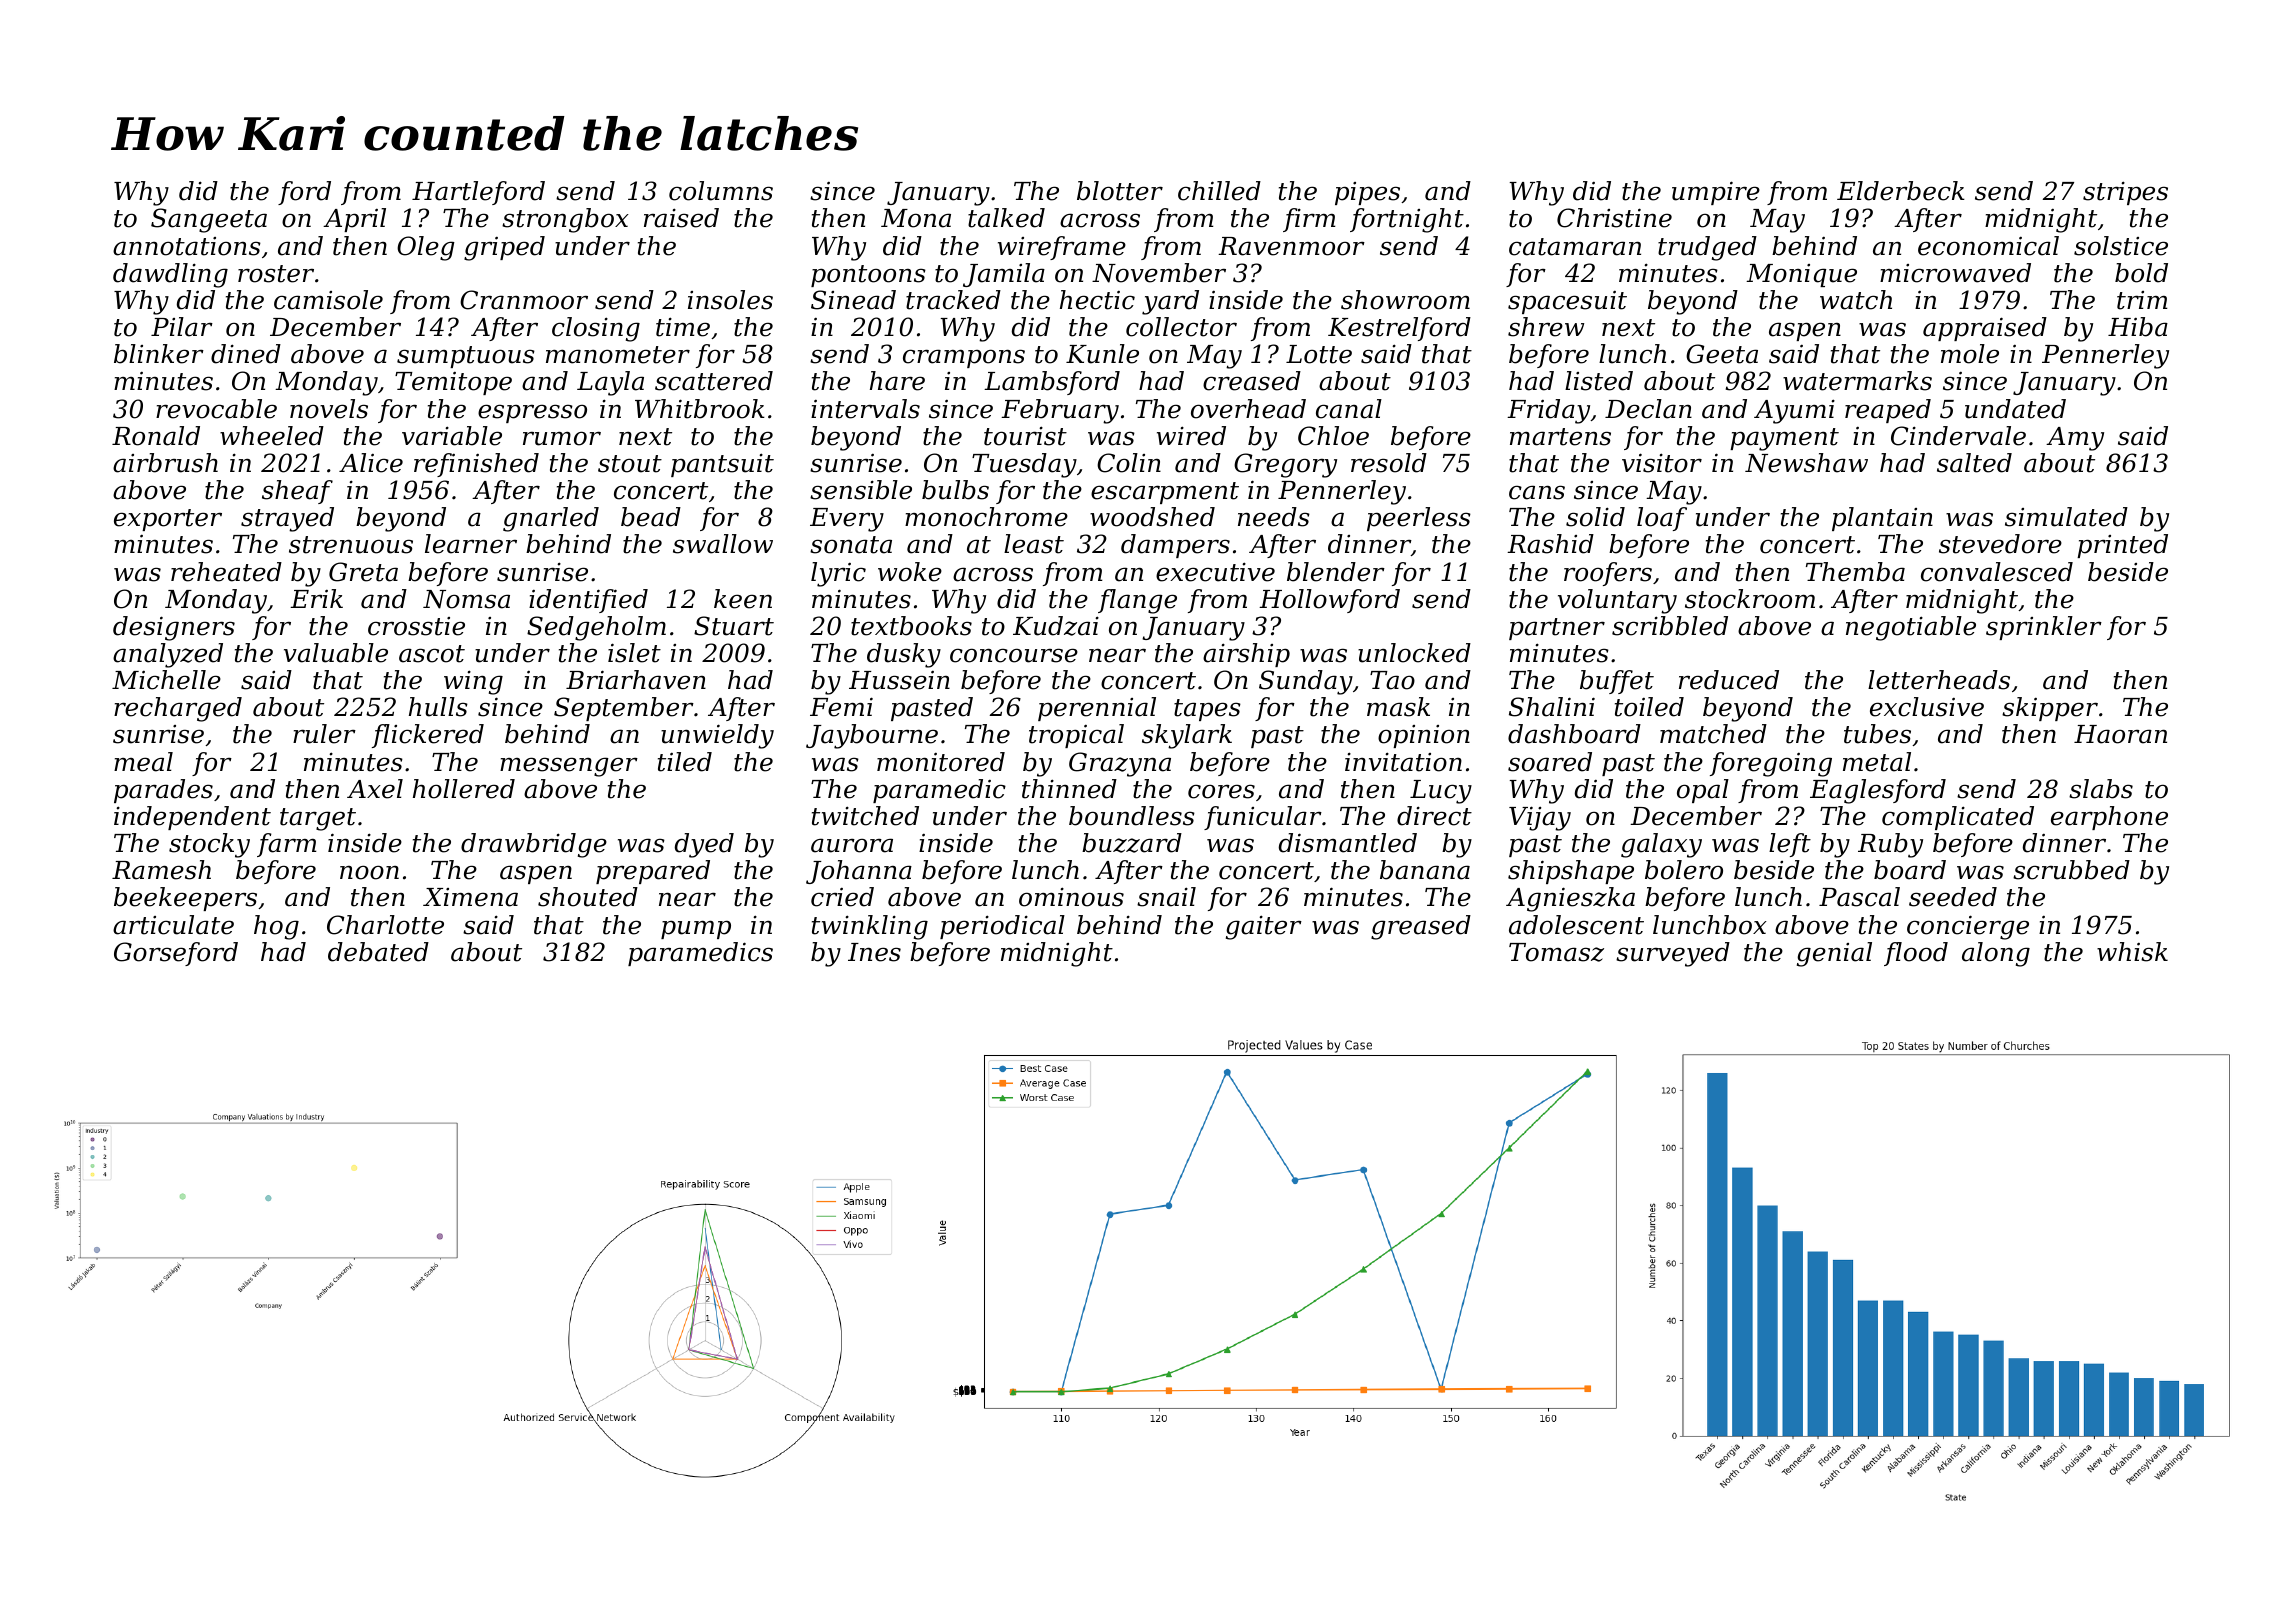  Describe the element at coordinates (1970, 354) in the document. I see `mole` at that location.
